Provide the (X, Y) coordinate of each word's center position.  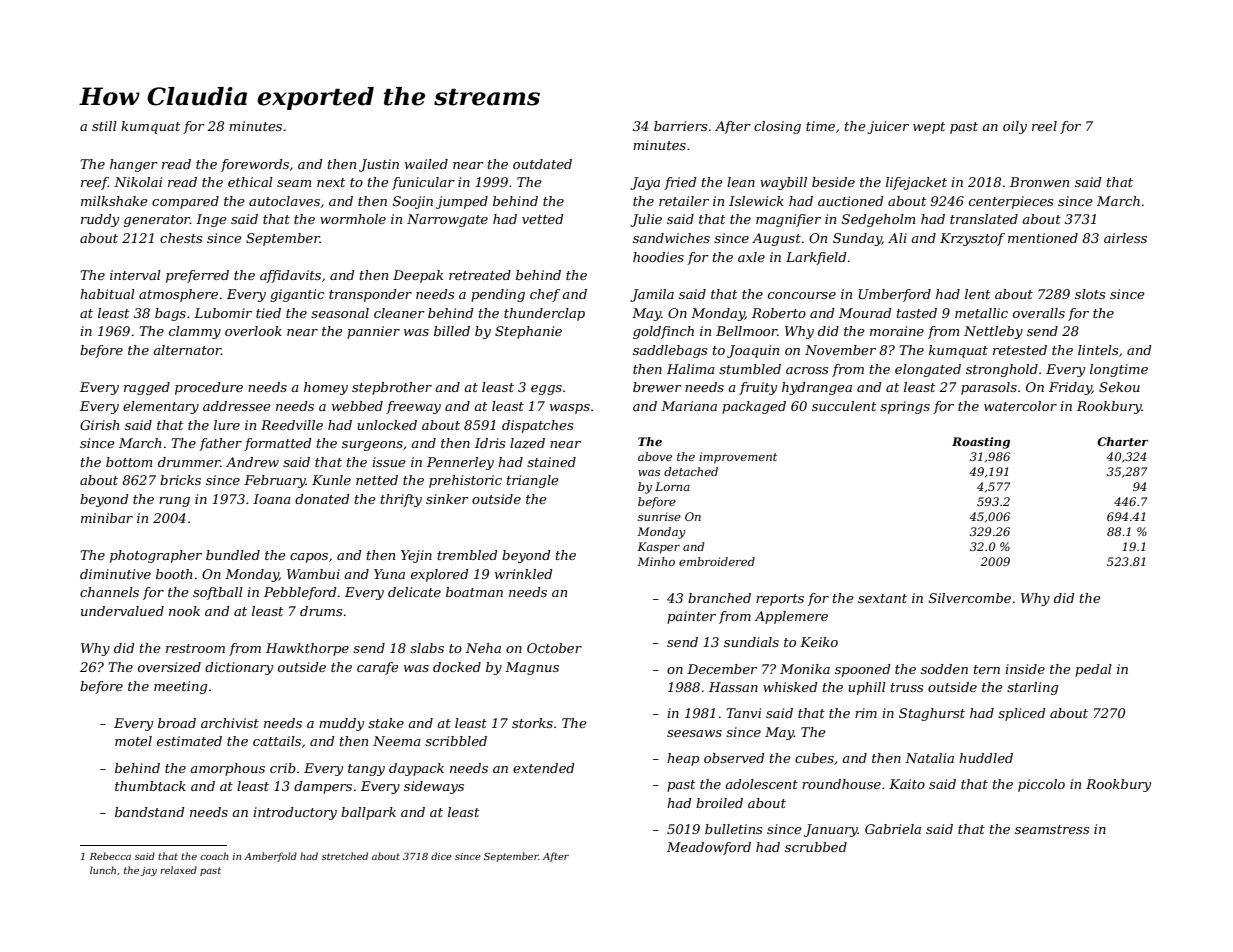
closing (777, 127)
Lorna (672, 486)
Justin (379, 165)
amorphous (227, 769)
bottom (129, 462)
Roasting (981, 443)
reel (1044, 126)
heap (683, 759)
